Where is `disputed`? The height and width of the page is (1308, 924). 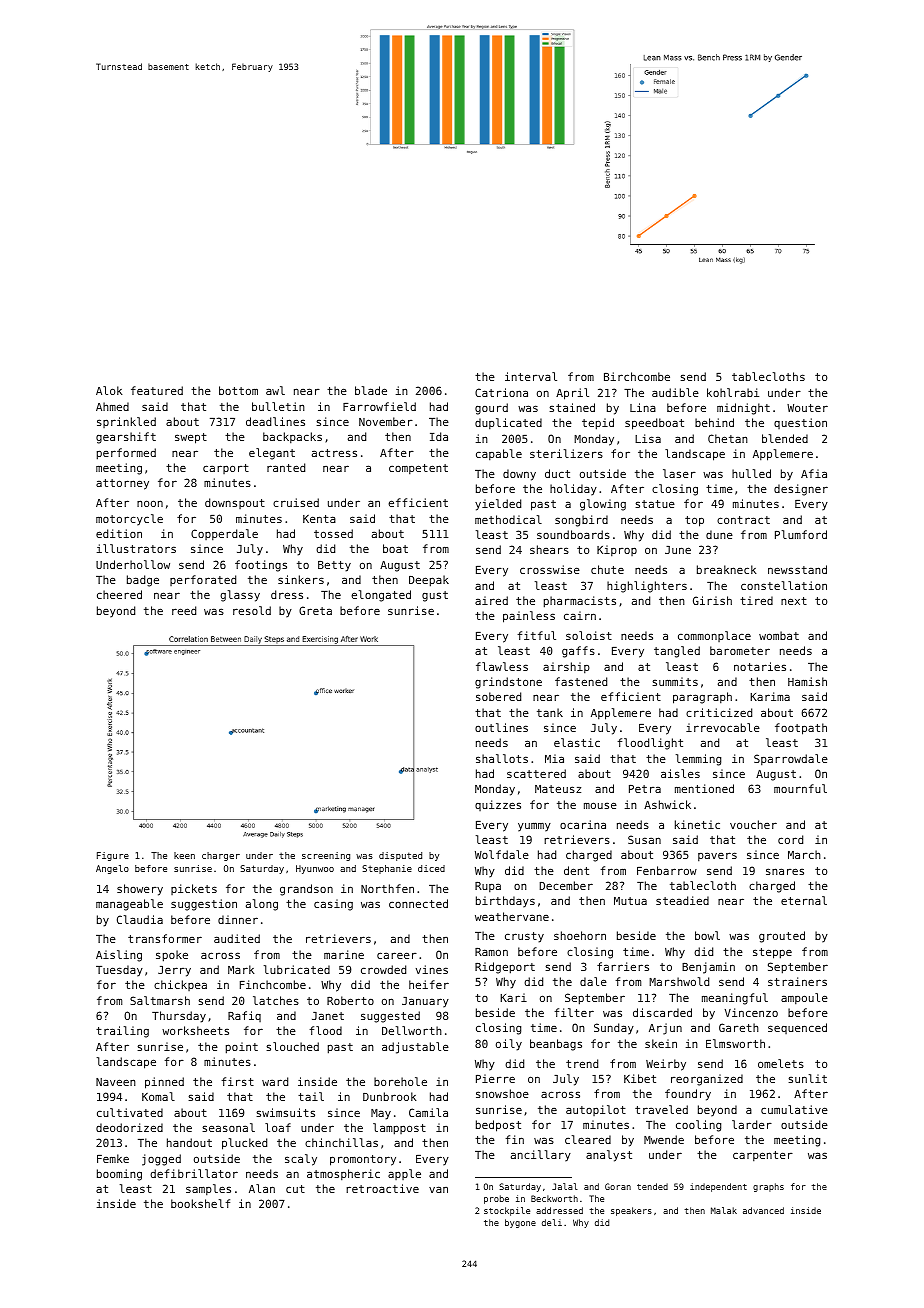 disputed is located at coordinates (400, 856).
